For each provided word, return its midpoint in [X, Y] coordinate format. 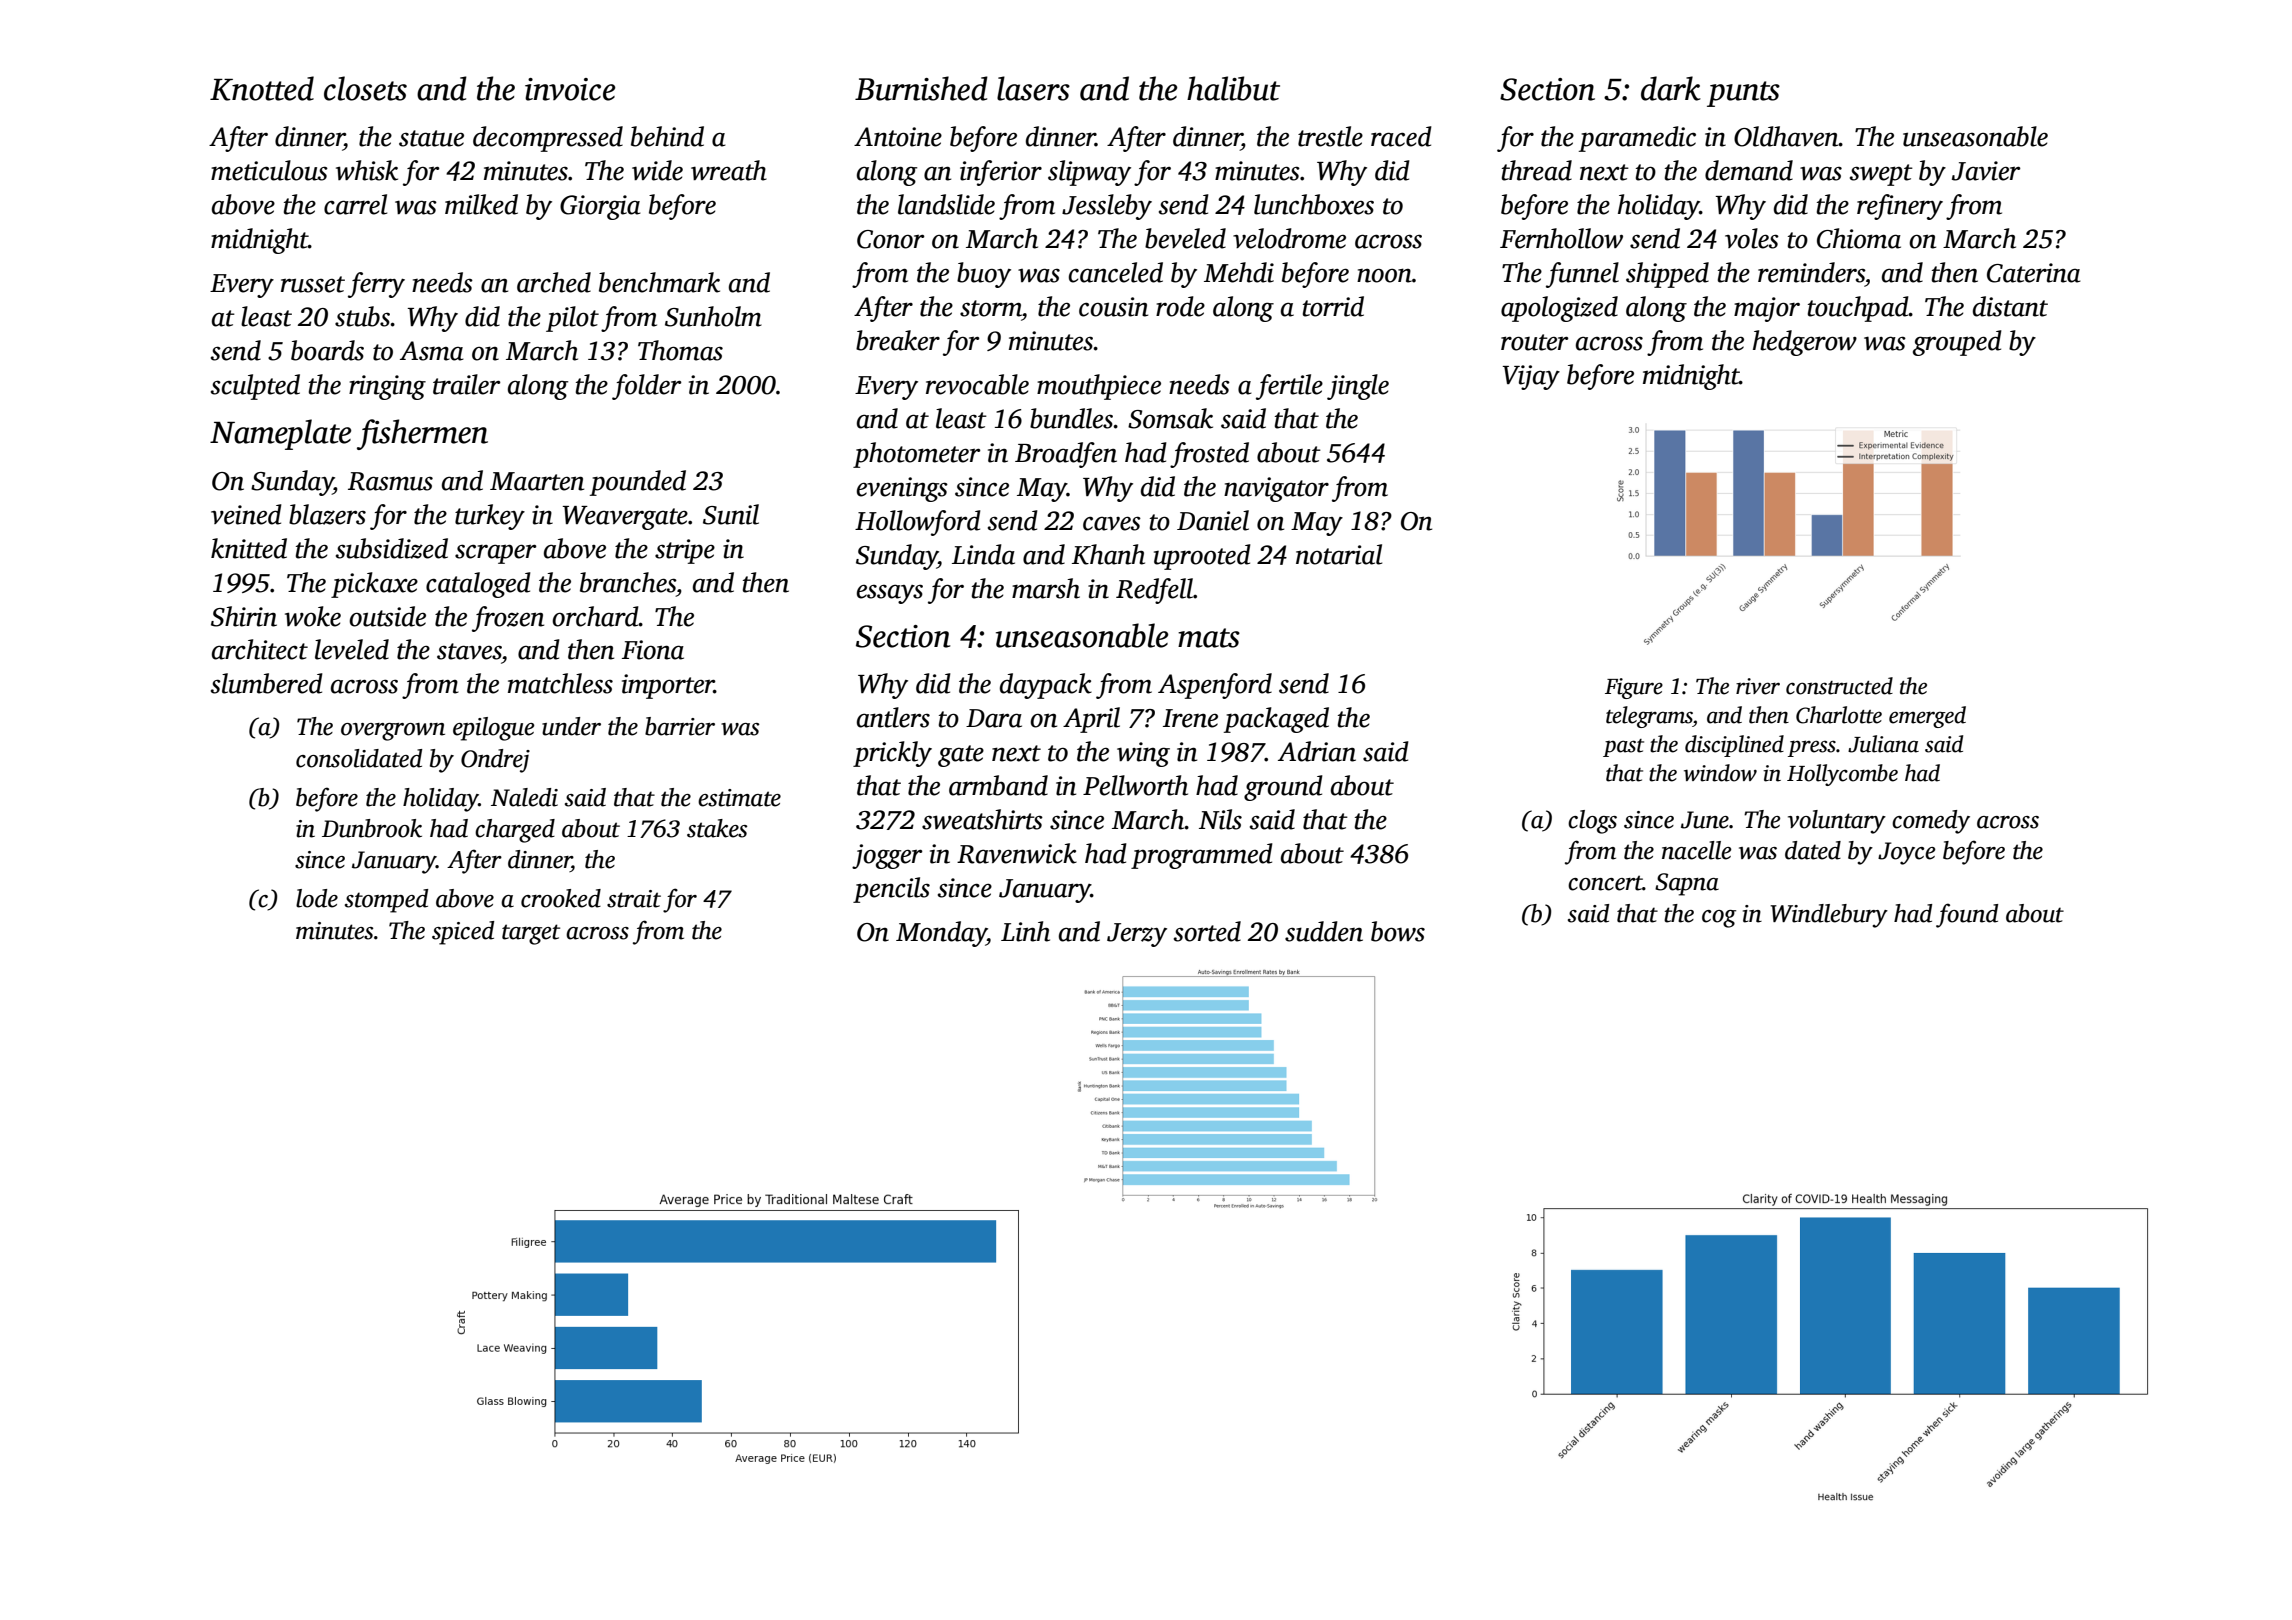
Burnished [921, 88]
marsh [1046, 588]
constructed [1839, 686]
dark [1671, 88]
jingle [1358, 387]
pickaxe [374, 585]
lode [317, 898]
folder [647, 387]
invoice [570, 89]
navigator [1276, 489]
